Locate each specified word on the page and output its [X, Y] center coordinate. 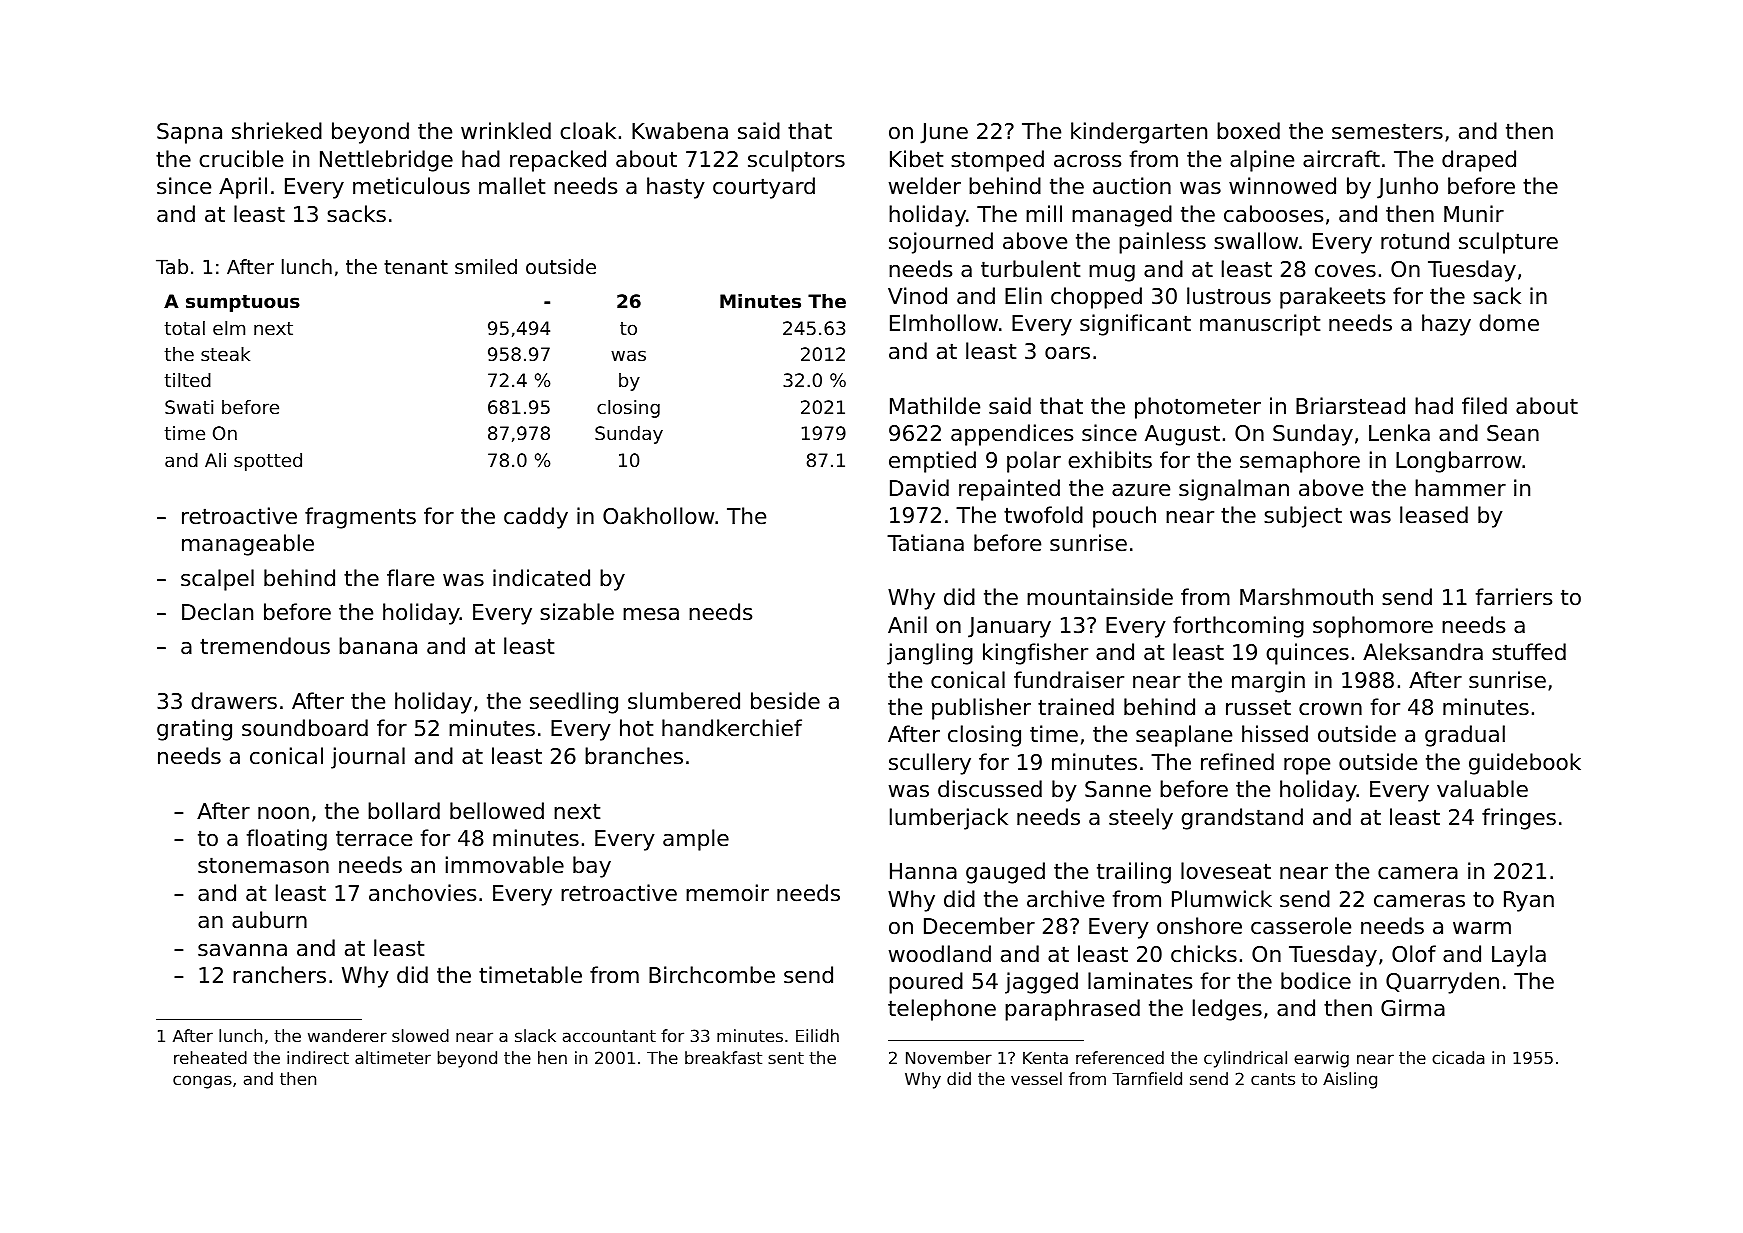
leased [1434, 515]
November [949, 1057]
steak [225, 354]
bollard [404, 811]
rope [1307, 766]
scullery [930, 764]
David [919, 488]
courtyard [764, 188]
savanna [242, 950]
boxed [1248, 131]
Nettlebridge [386, 161]
